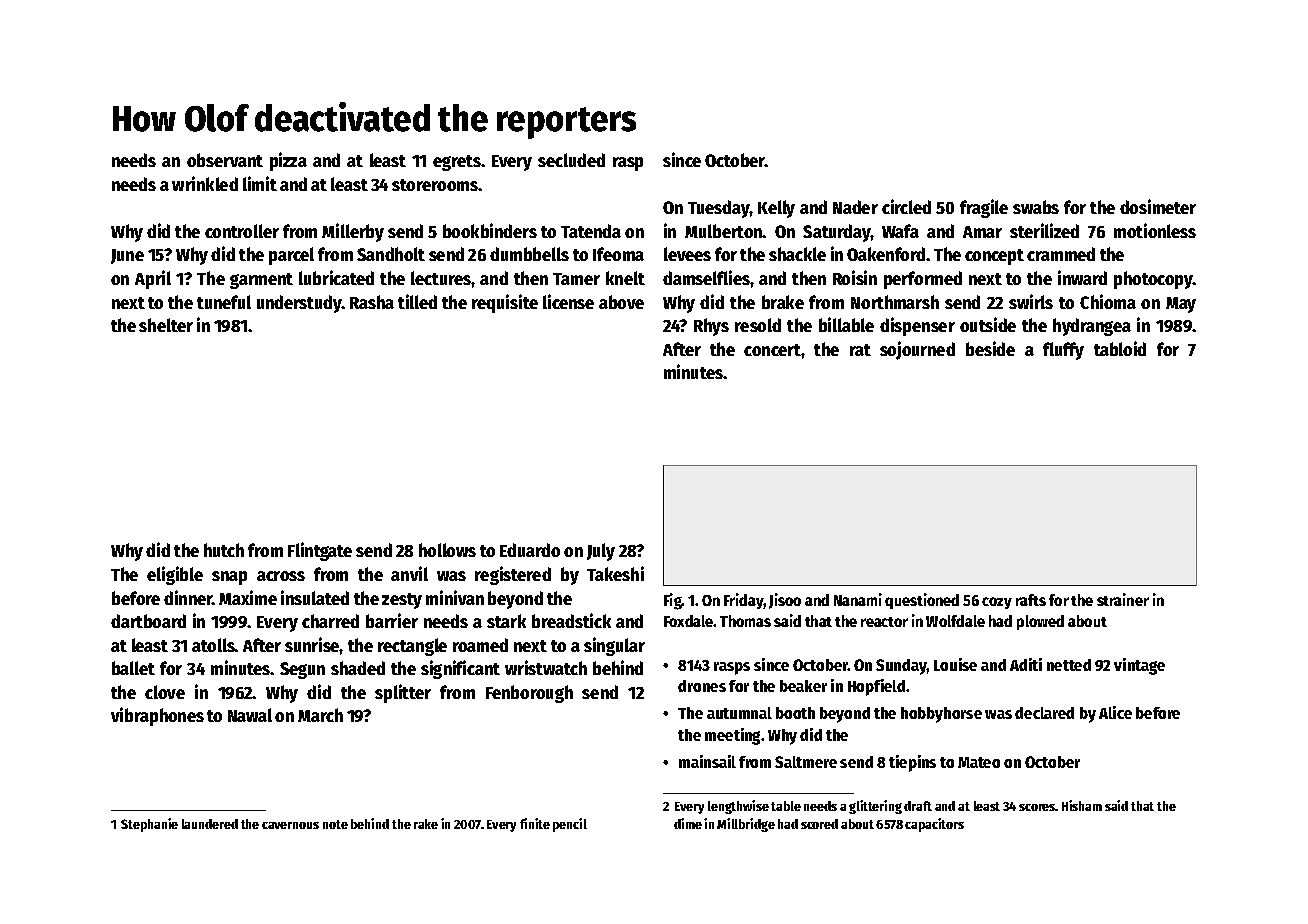 Image resolution: width=1308 pixels, height=924 pixels. What do you see at coordinates (687, 254) in the screenshot?
I see `levees` at bounding box center [687, 254].
